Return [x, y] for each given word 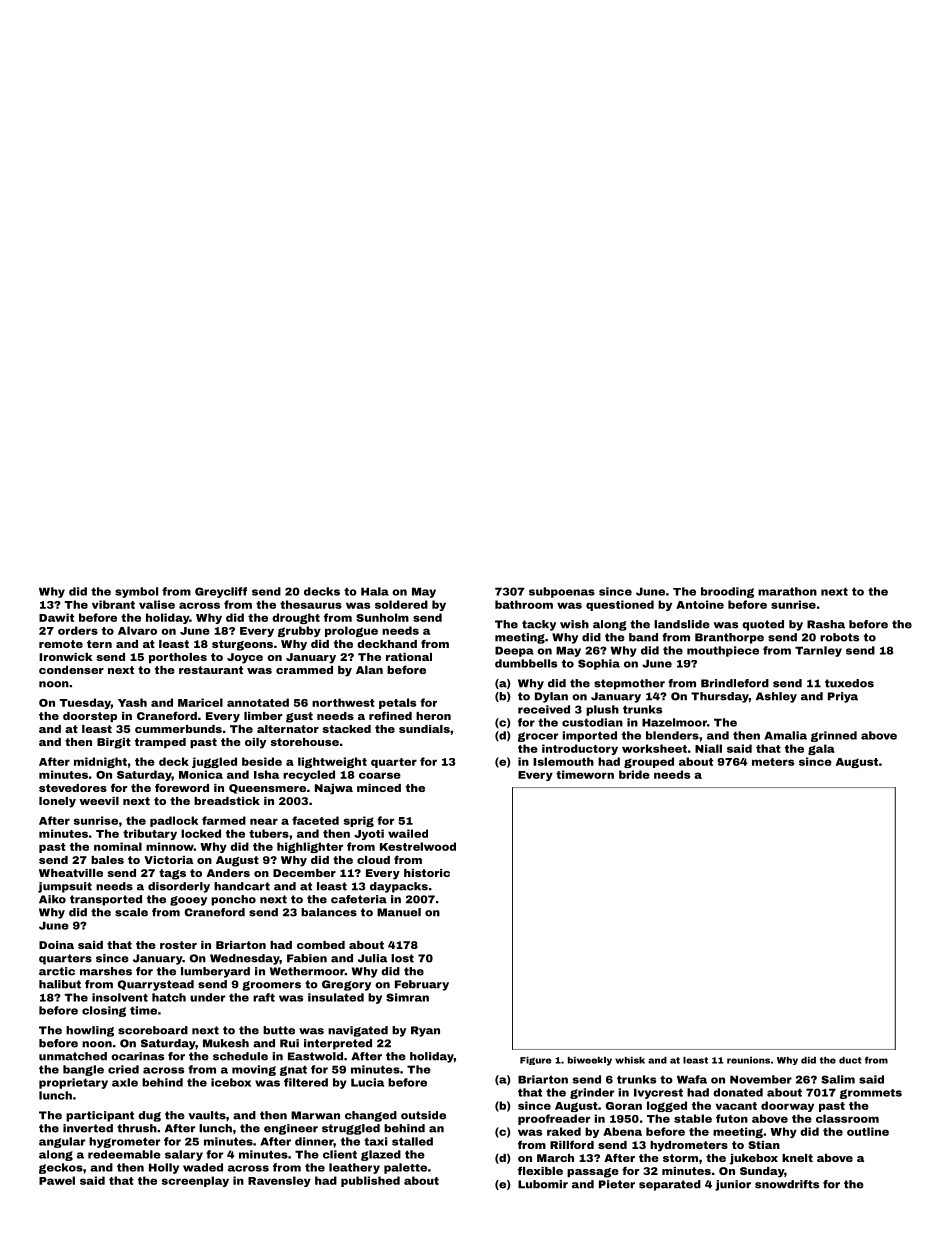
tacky [539, 625]
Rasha [826, 624]
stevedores [73, 788]
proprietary [73, 1083]
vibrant [113, 604]
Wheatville [71, 873]
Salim [838, 1079]
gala [821, 749]
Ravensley [279, 1181]
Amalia [785, 735]
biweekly [590, 1061]
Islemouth [563, 761]
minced [379, 788]
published [370, 1181]
